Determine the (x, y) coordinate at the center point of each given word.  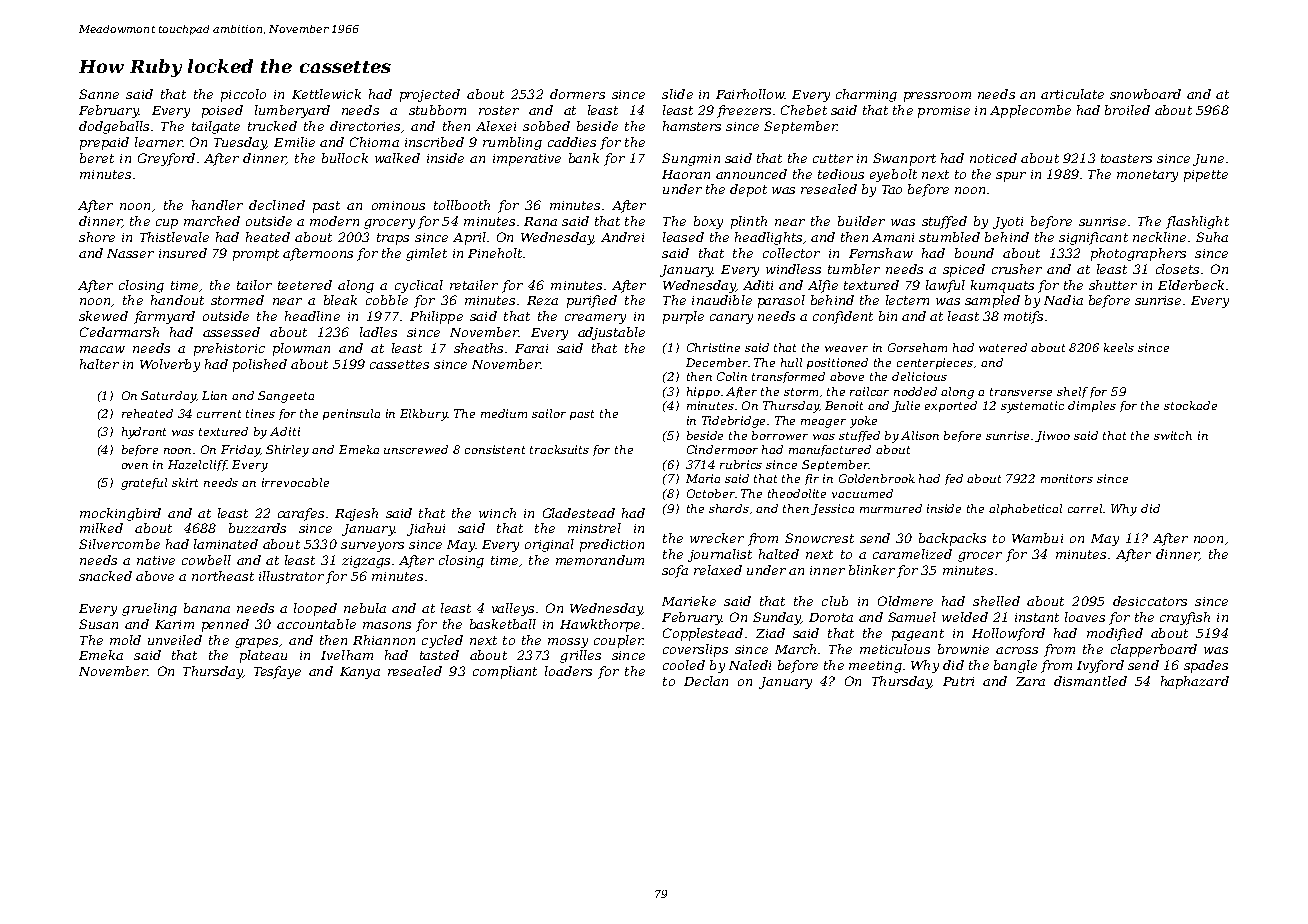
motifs (1023, 317)
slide (677, 94)
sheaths (478, 348)
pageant (918, 635)
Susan (98, 624)
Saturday (168, 397)
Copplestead (703, 634)
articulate (1072, 94)
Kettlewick (326, 94)
